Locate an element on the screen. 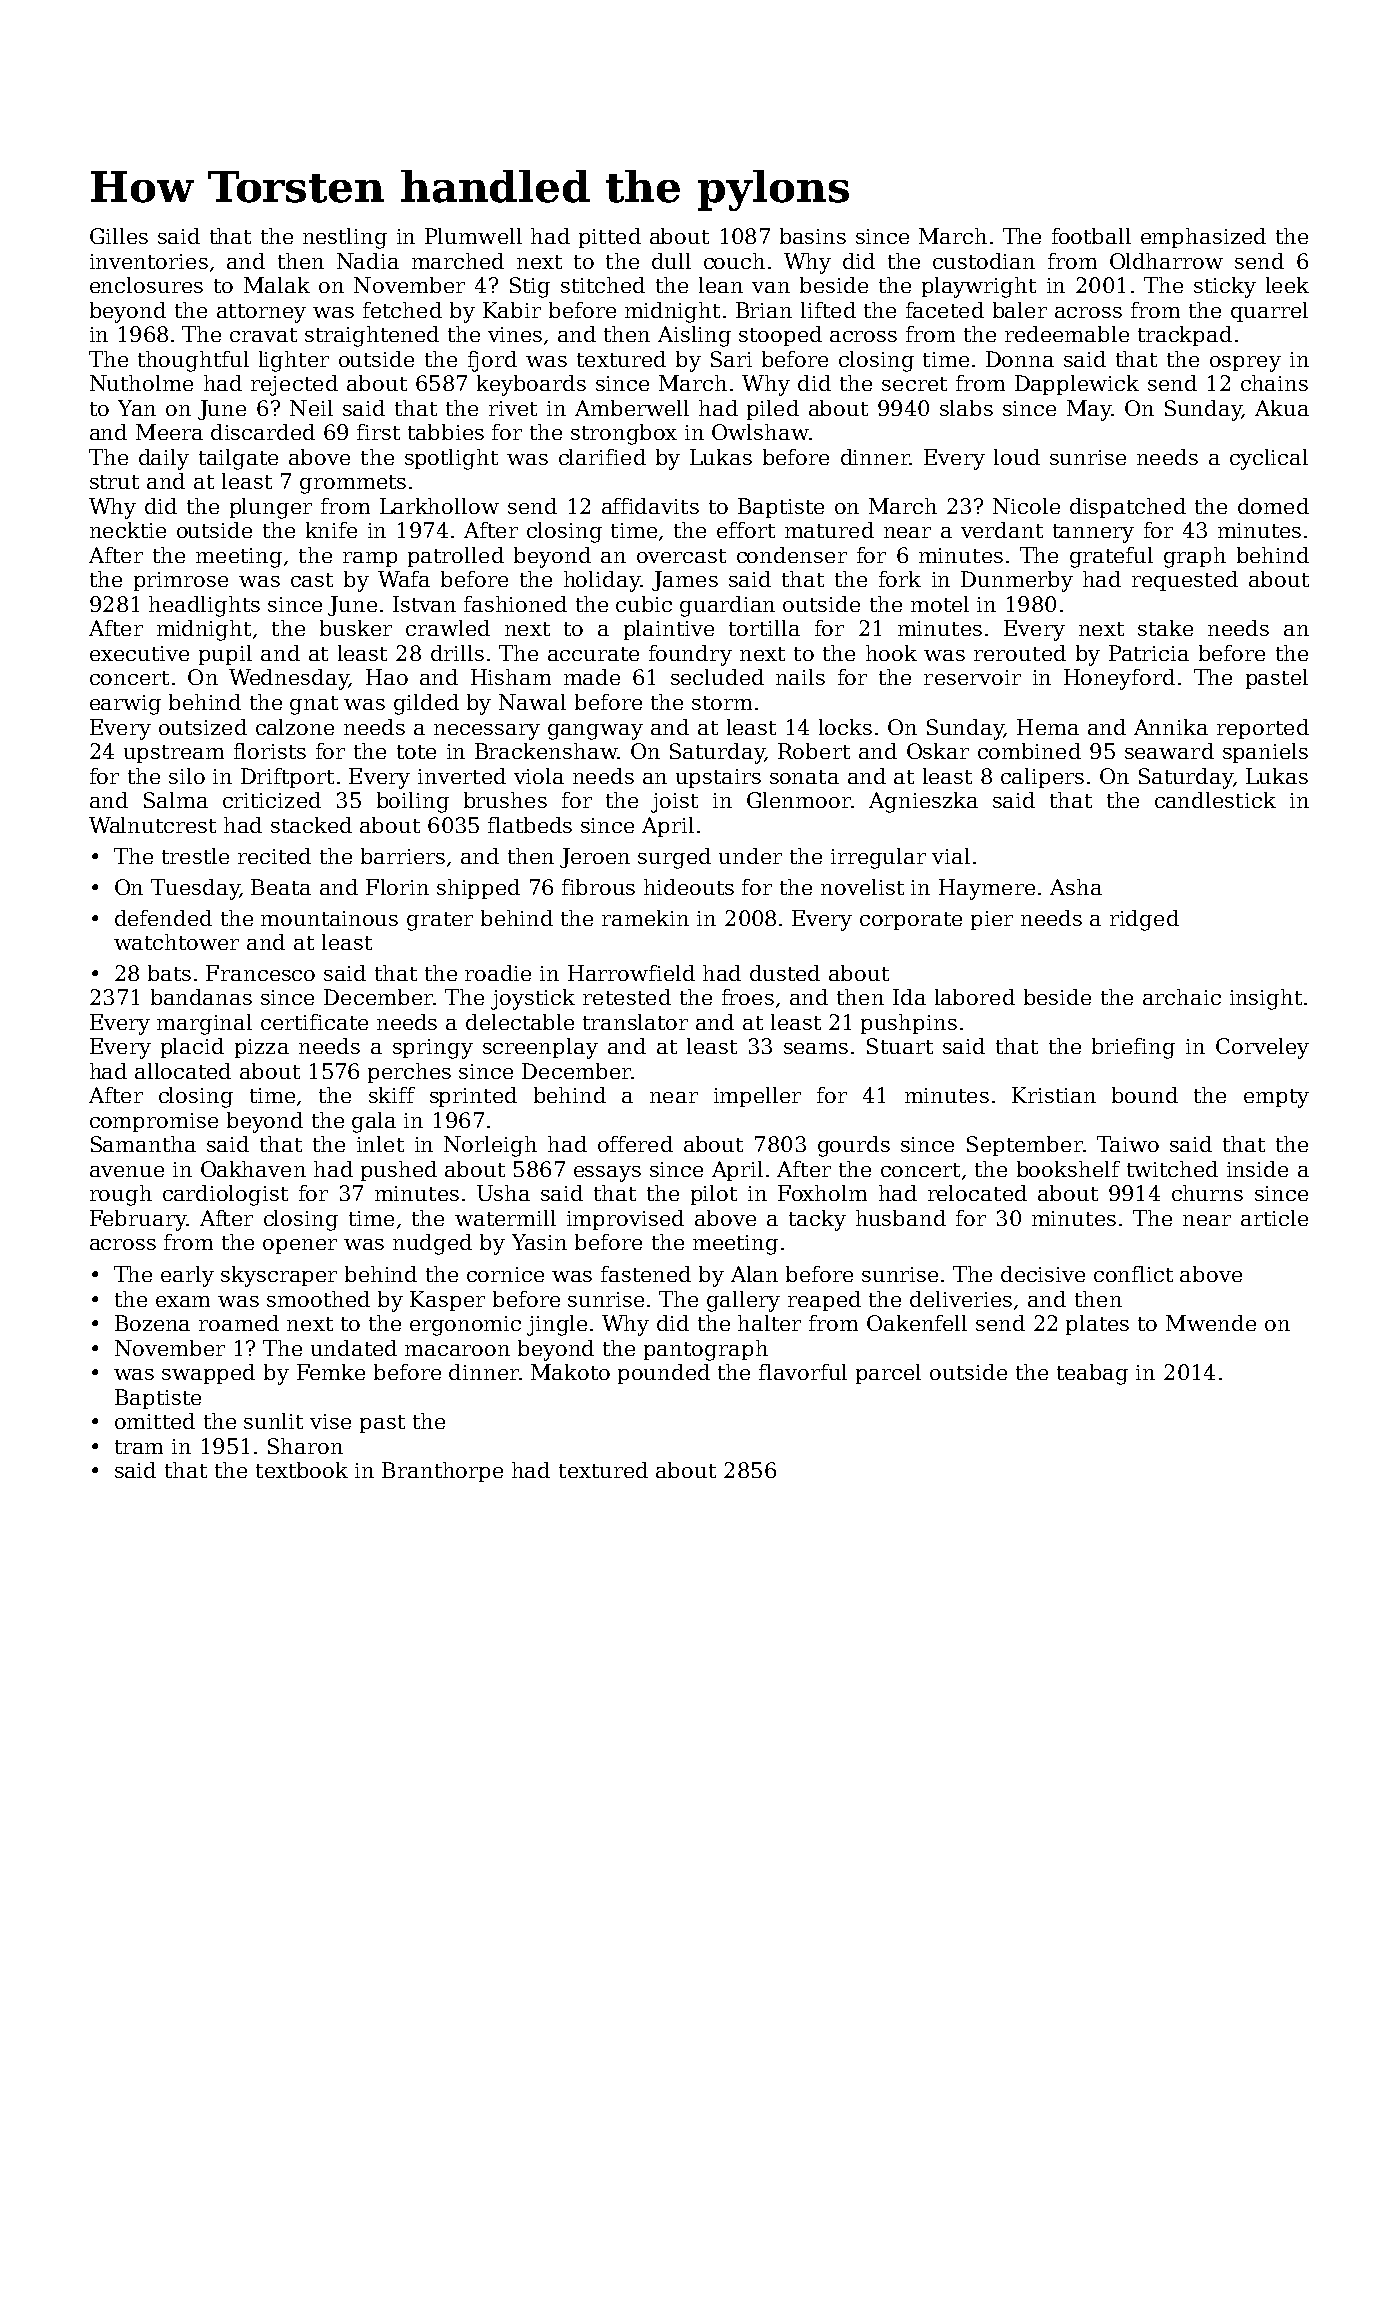 Image resolution: width=1398 pixels, height=2302 pixels. emphasized is located at coordinates (1203, 238).
